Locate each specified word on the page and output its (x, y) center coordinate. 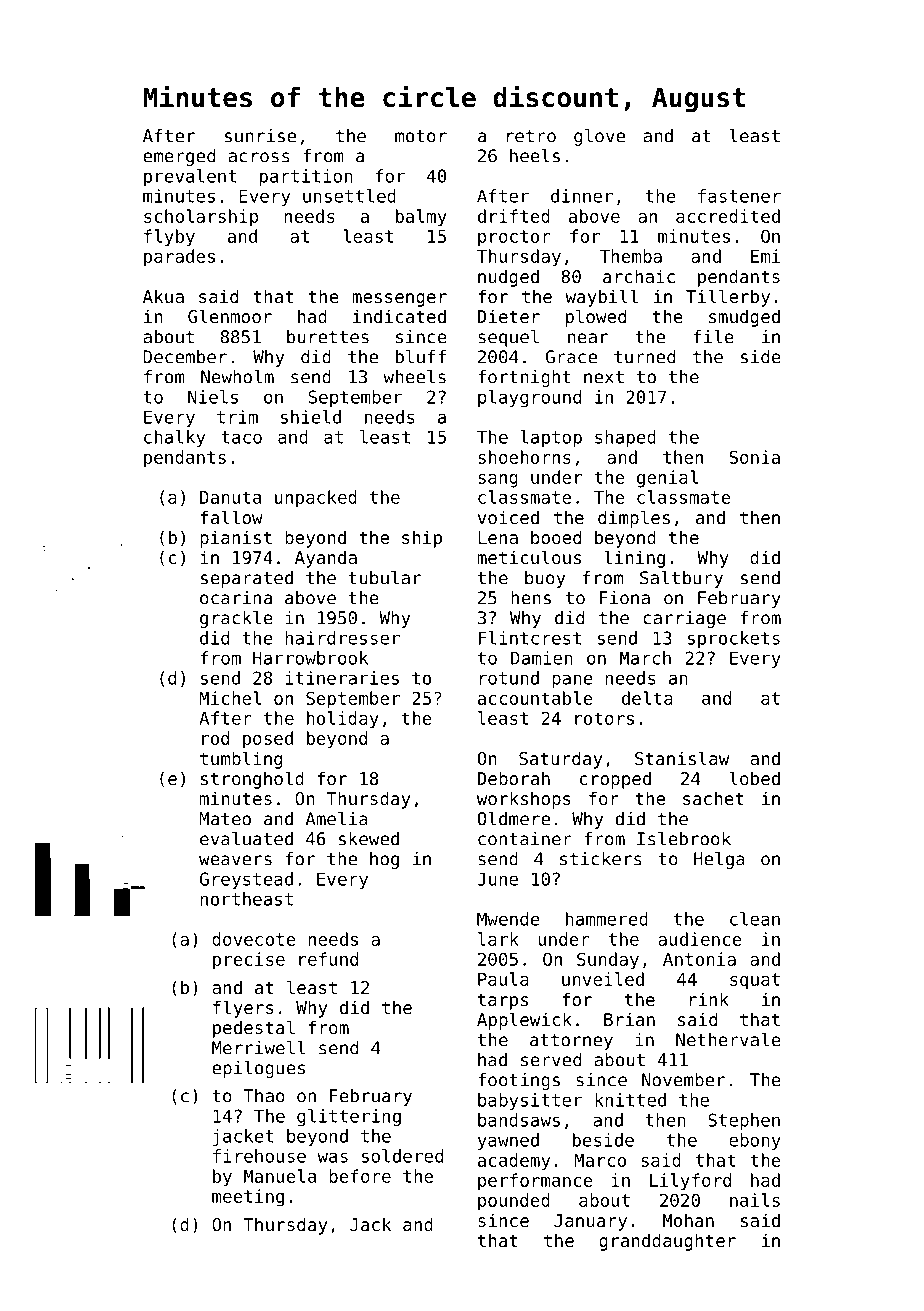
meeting (248, 1198)
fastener (739, 196)
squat (755, 981)
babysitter (530, 1101)
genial (667, 479)
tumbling (241, 760)
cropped (615, 780)
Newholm (237, 377)
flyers (243, 1009)
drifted (514, 216)
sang (498, 481)
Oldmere (514, 819)
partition (306, 177)
